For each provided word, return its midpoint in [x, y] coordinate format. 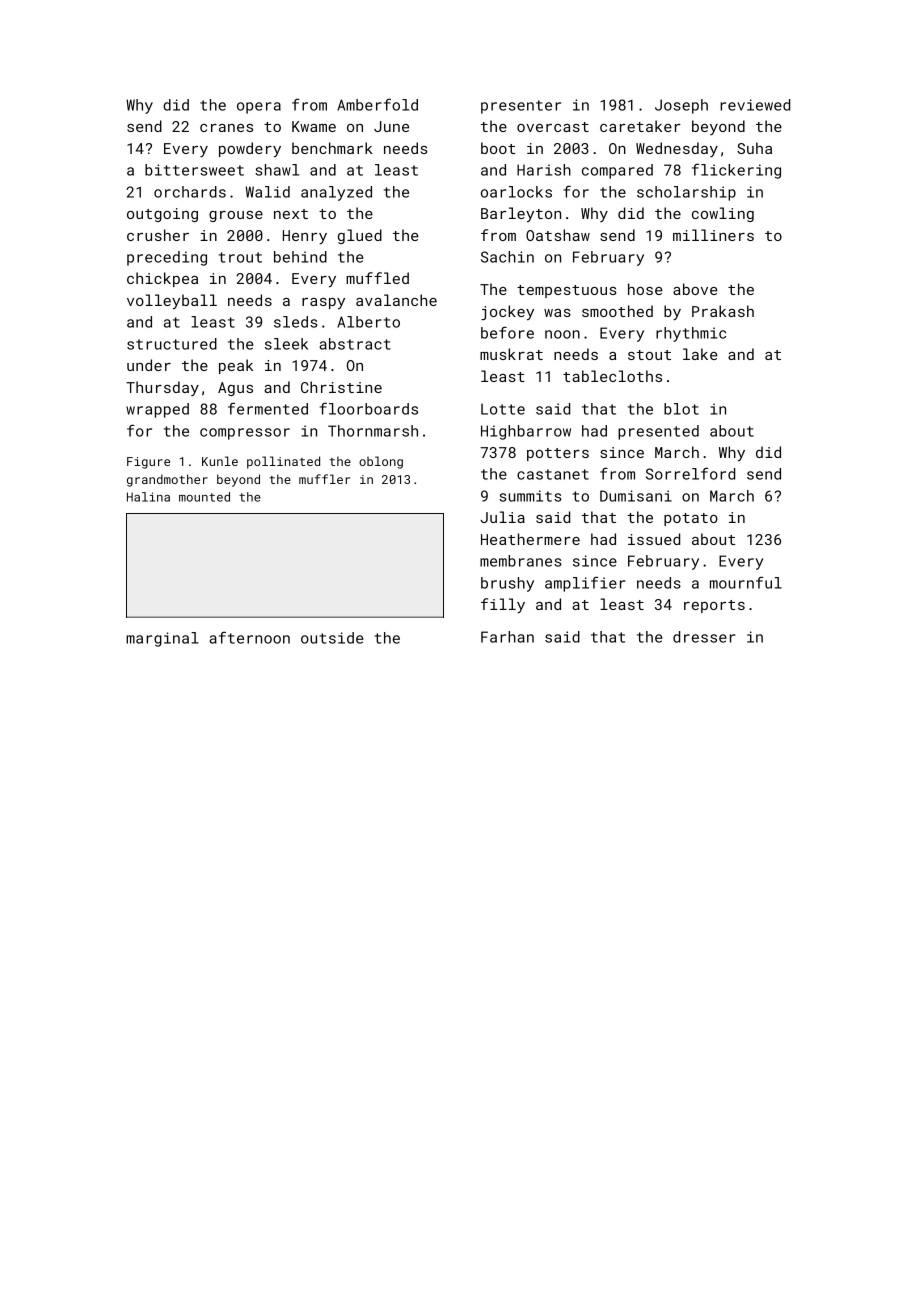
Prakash [723, 311]
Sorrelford [690, 473]
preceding [167, 258]
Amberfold [377, 104]
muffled [377, 278]
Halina [148, 497]
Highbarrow [526, 432]
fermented [268, 408]
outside [332, 638]
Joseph [681, 106]
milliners [713, 235]
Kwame [314, 126]
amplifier [585, 584]
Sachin [507, 257]
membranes [520, 561]
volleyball [172, 301]
